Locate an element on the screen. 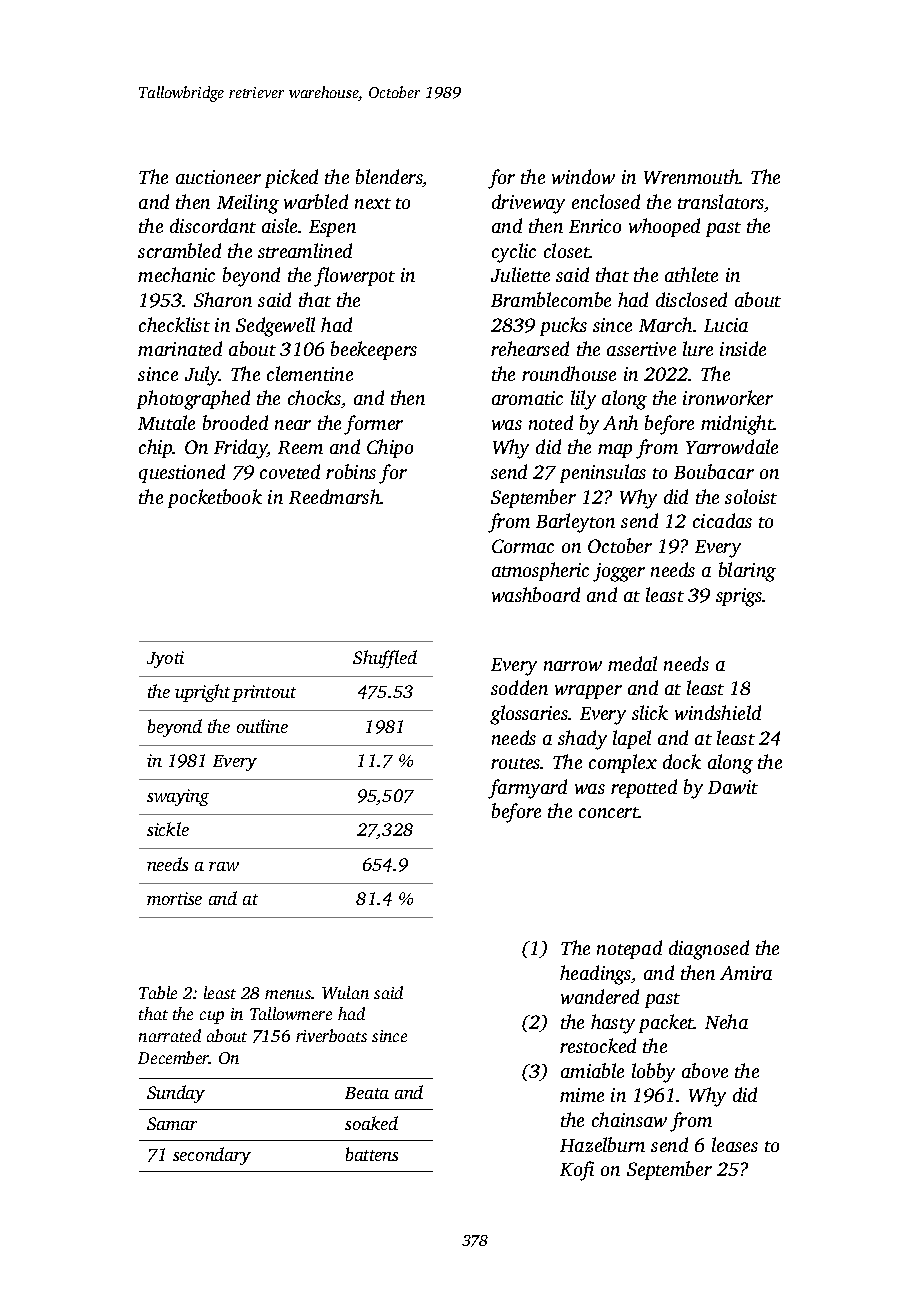 This screenshot has width=924, height=1311. Wulan is located at coordinates (345, 992).
